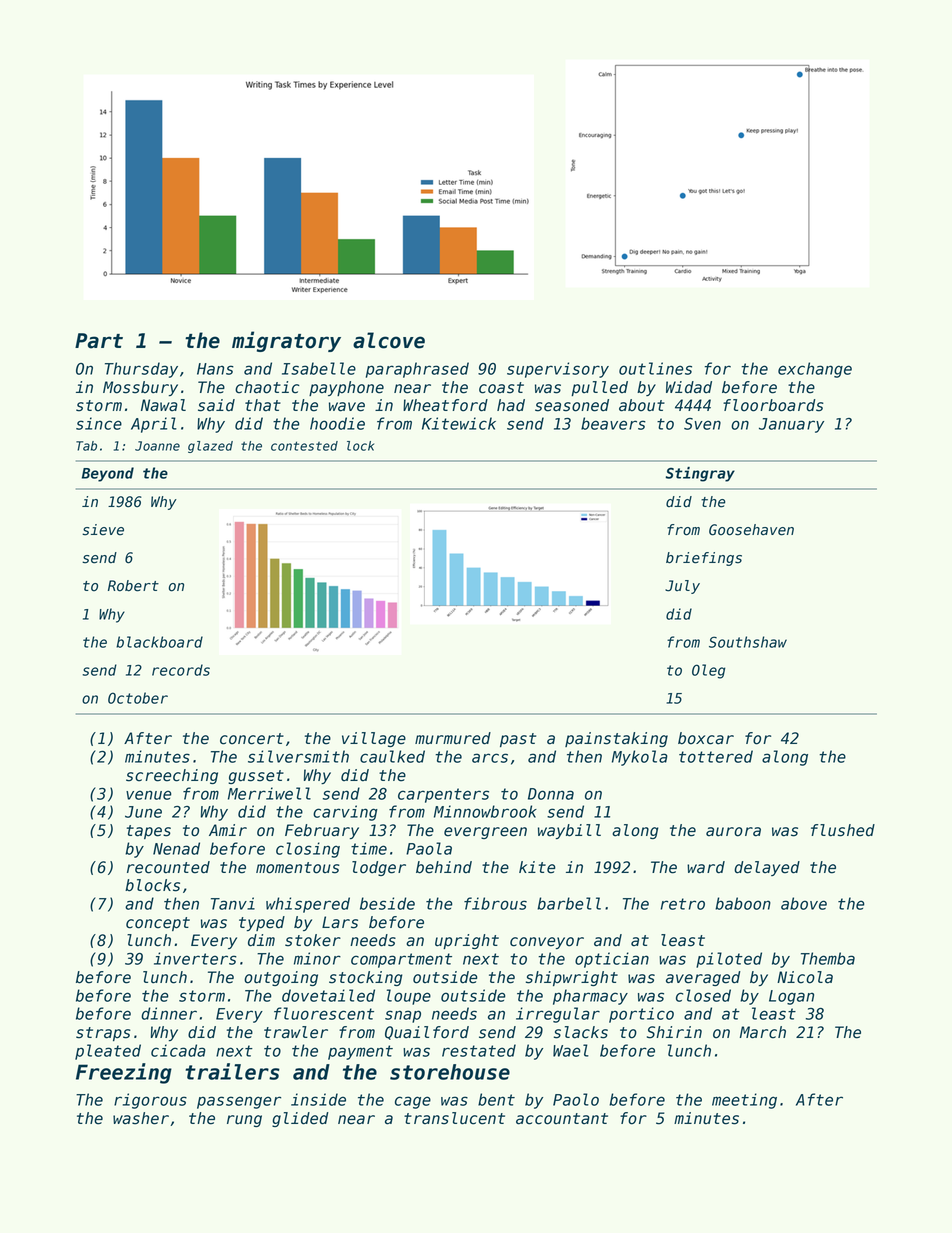 The height and width of the screenshot is (1233, 952). I want to click on rigorous, so click(150, 1101).
